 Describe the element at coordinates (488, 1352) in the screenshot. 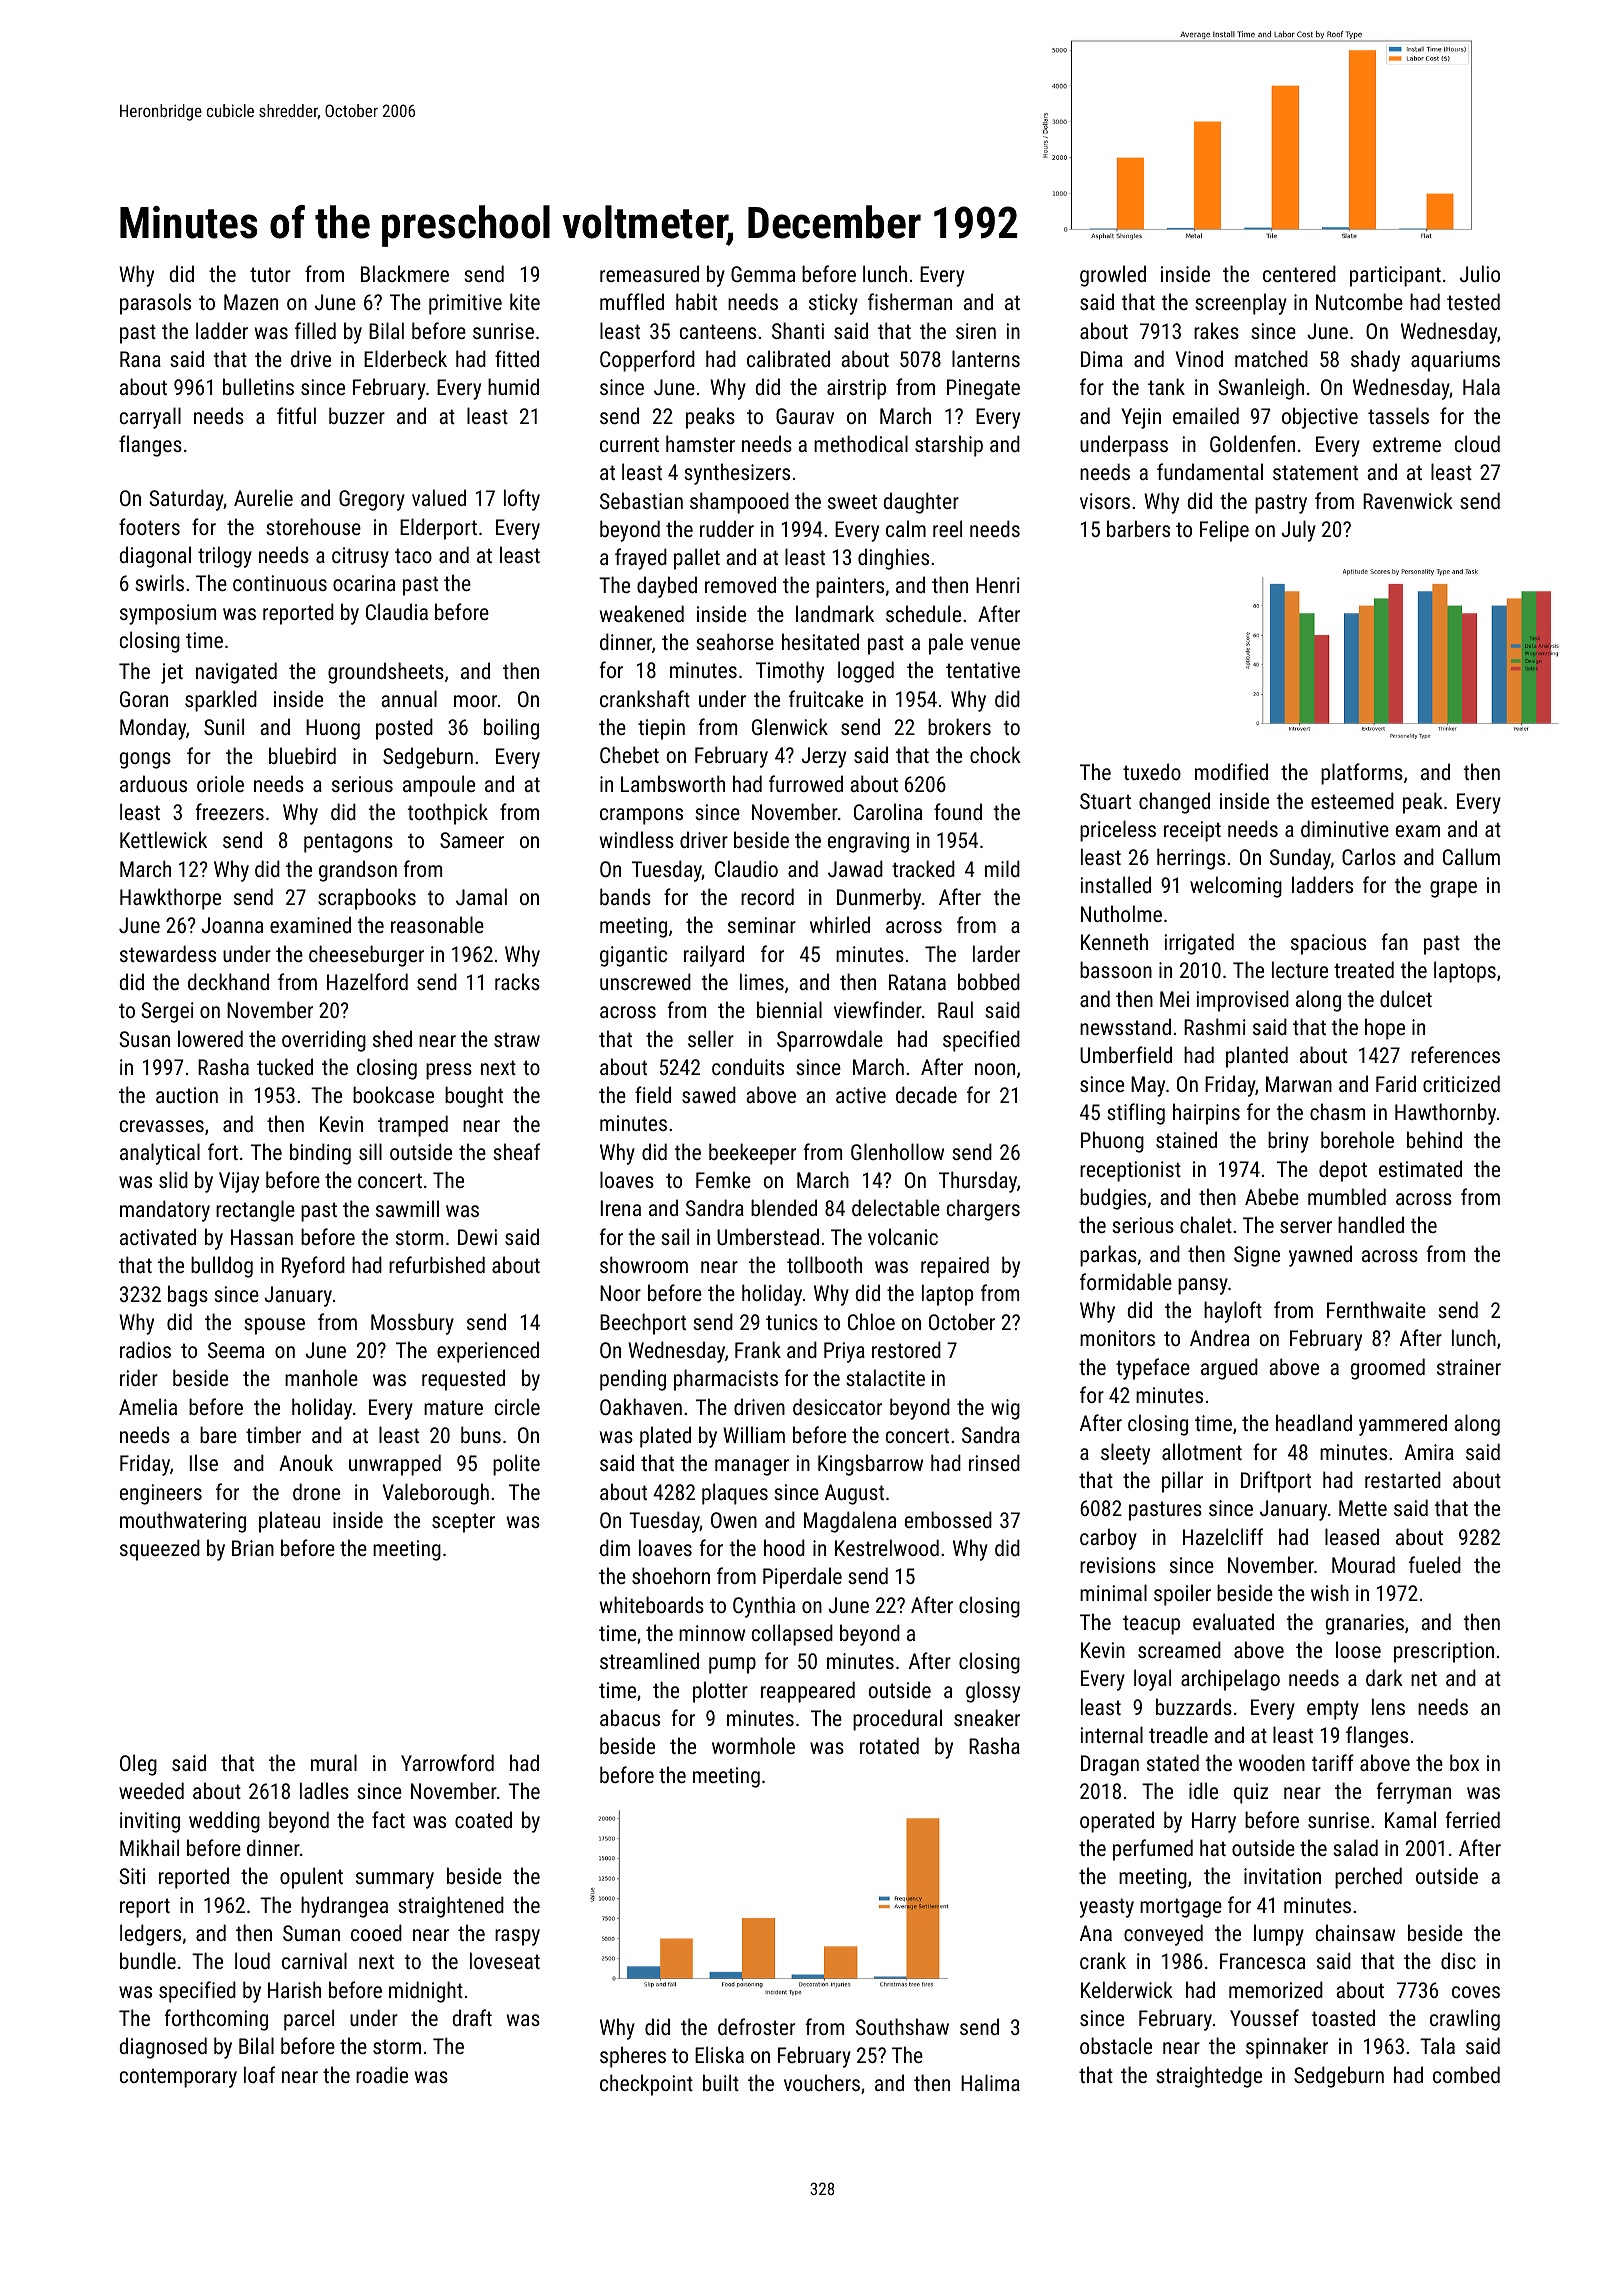

I see `experienced` at that location.
